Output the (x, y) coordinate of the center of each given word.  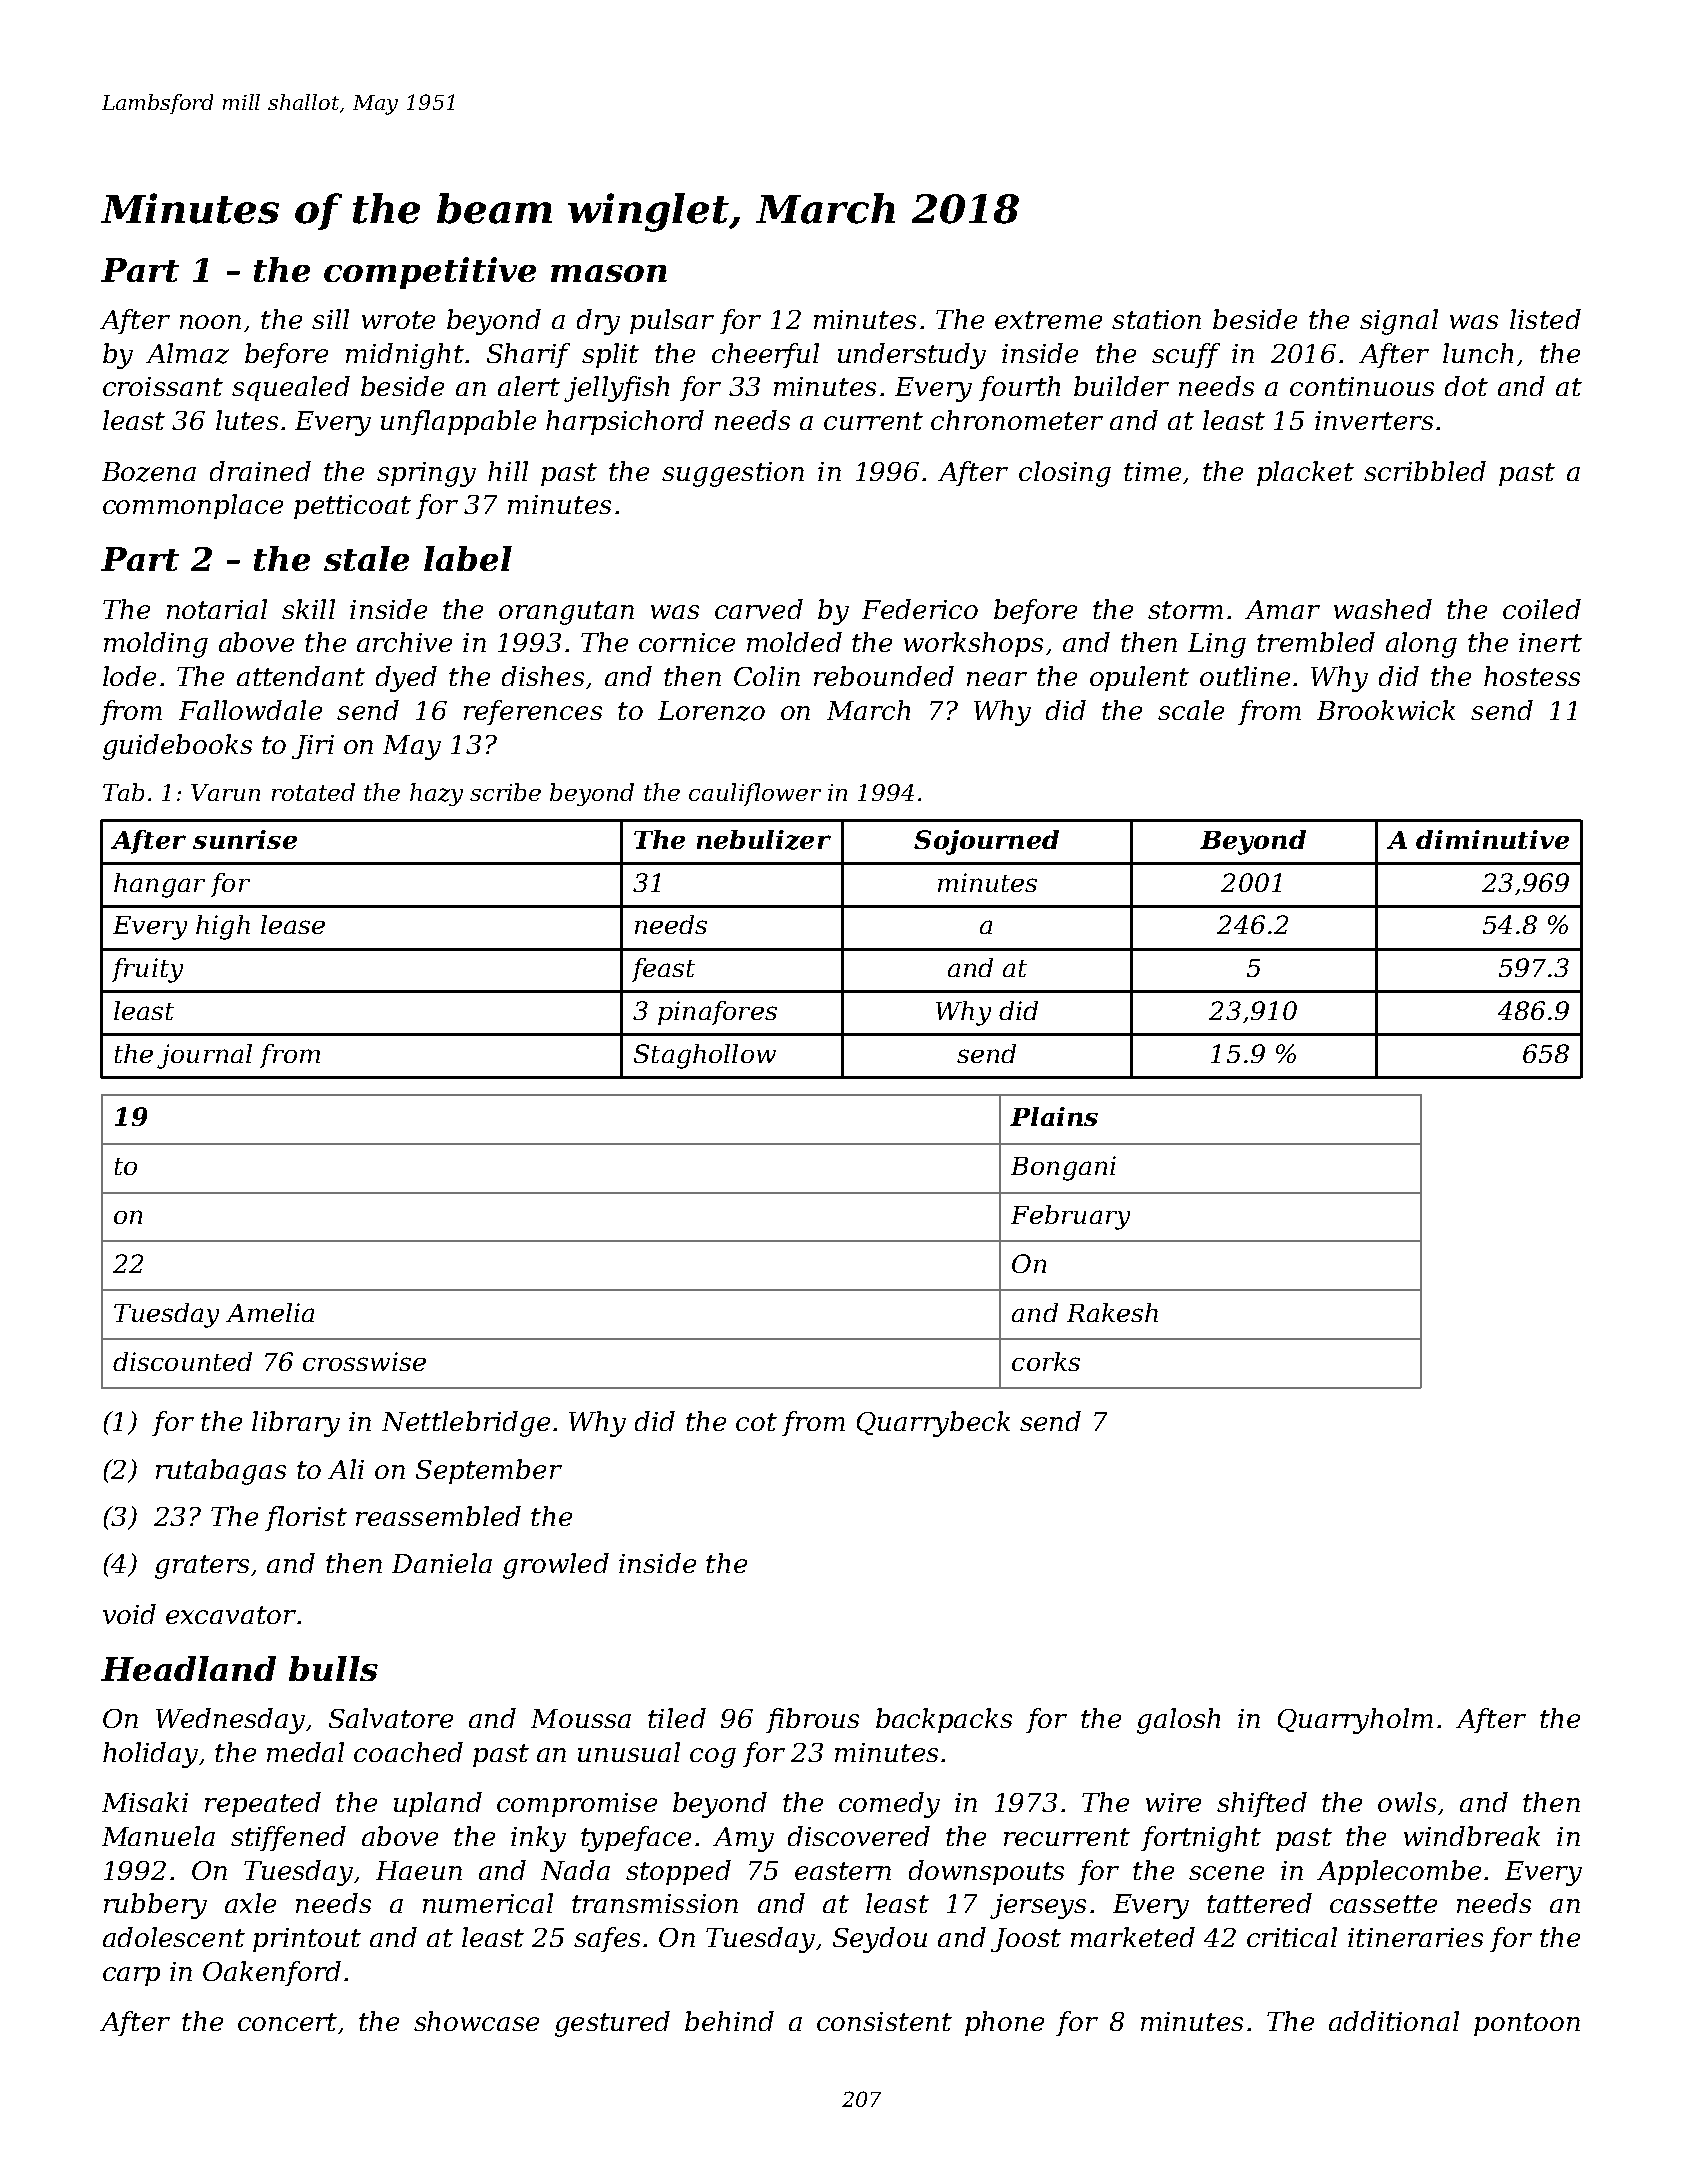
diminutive (1492, 839)
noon (210, 322)
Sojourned (986, 842)
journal (204, 1056)
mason (609, 273)
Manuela (158, 1836)
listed (1545, 319)
